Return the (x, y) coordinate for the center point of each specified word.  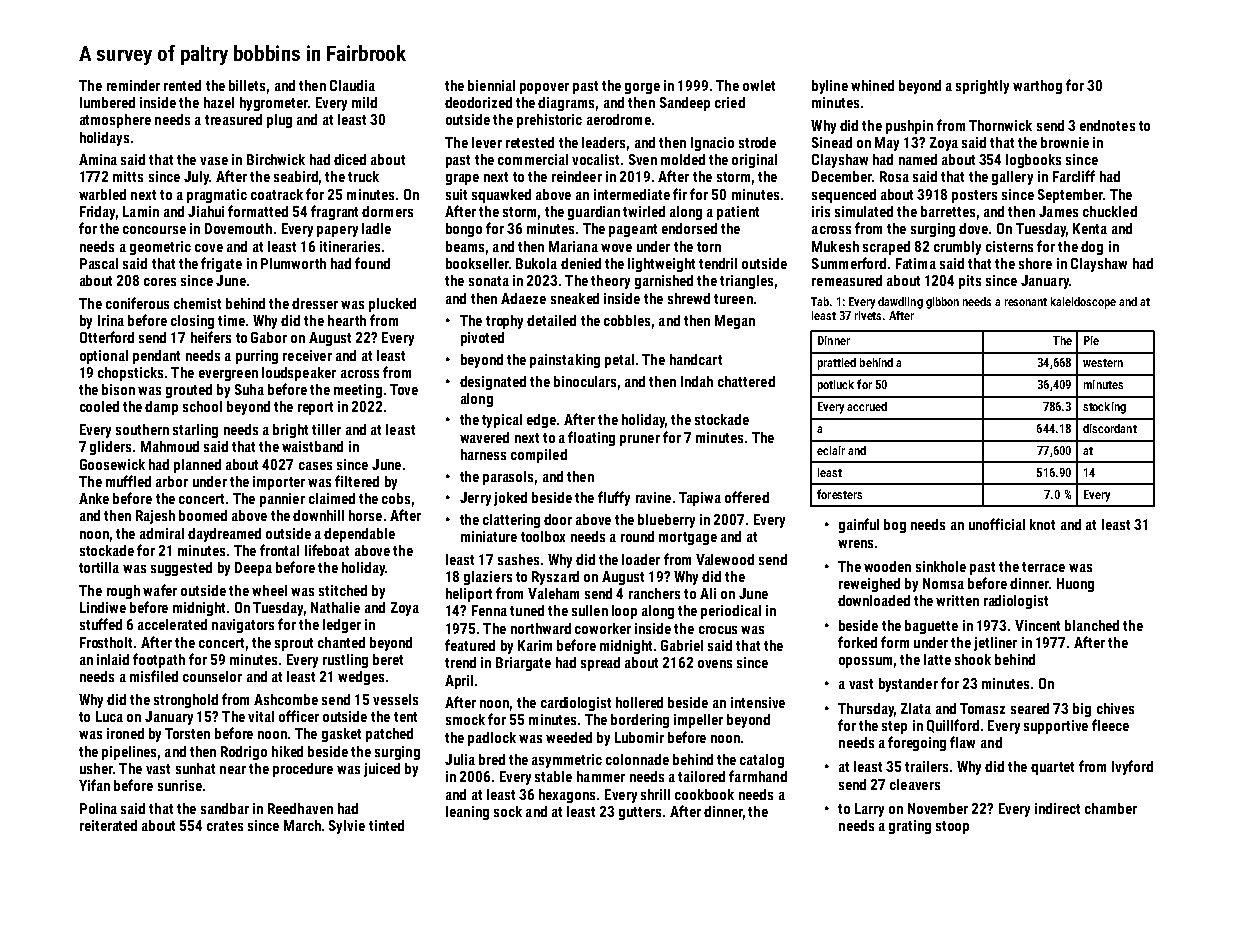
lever (487, 142)
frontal (279, 550)
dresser (315, 303)
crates (225, 826)
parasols (508, 478)
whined (872, 85)
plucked (392, 305)
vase (214, 161)
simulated (864, 211)
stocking (1104, 408)
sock (508, 811)
